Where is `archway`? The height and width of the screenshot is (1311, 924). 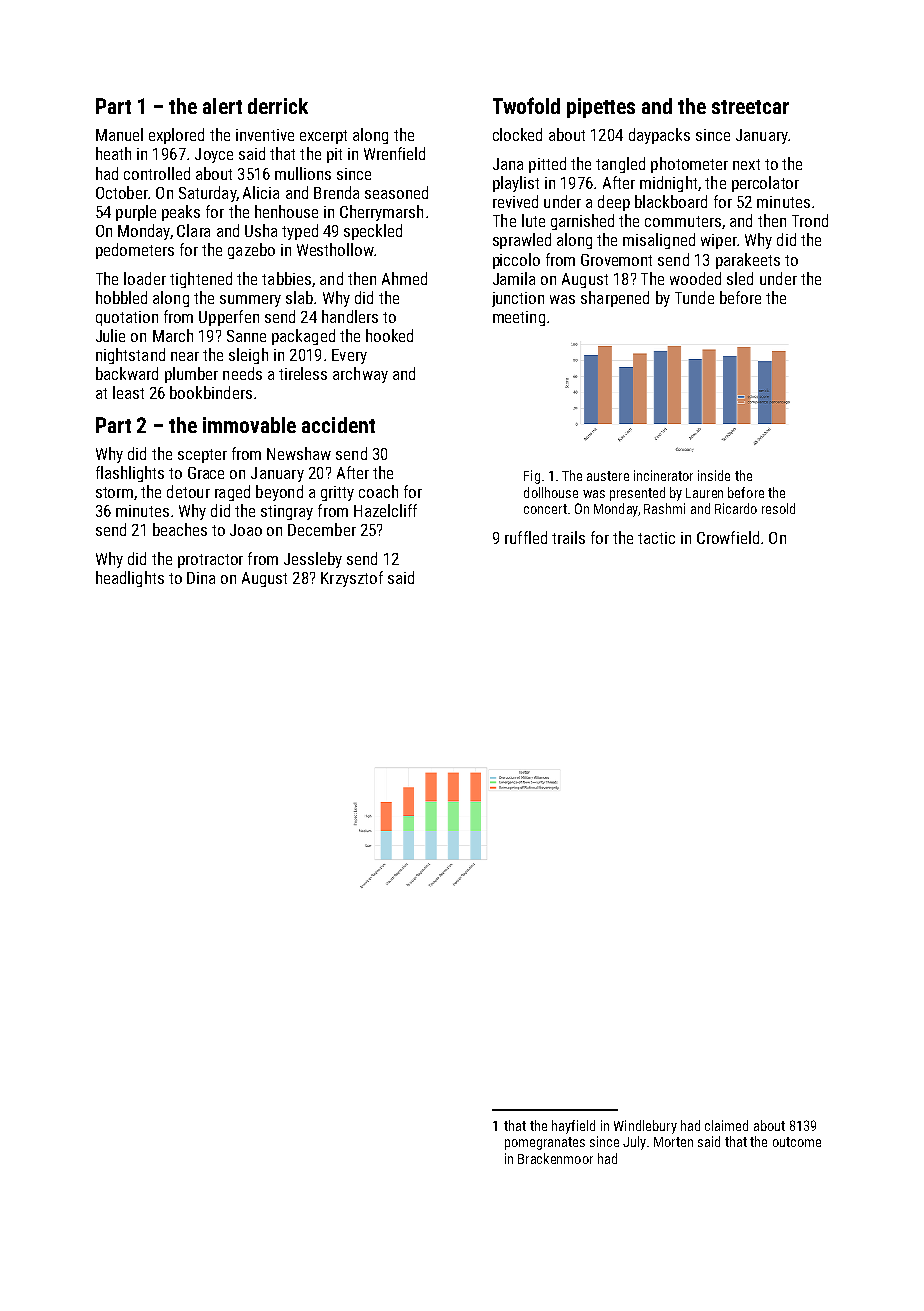
archway is located at coordinates (360, 375).
